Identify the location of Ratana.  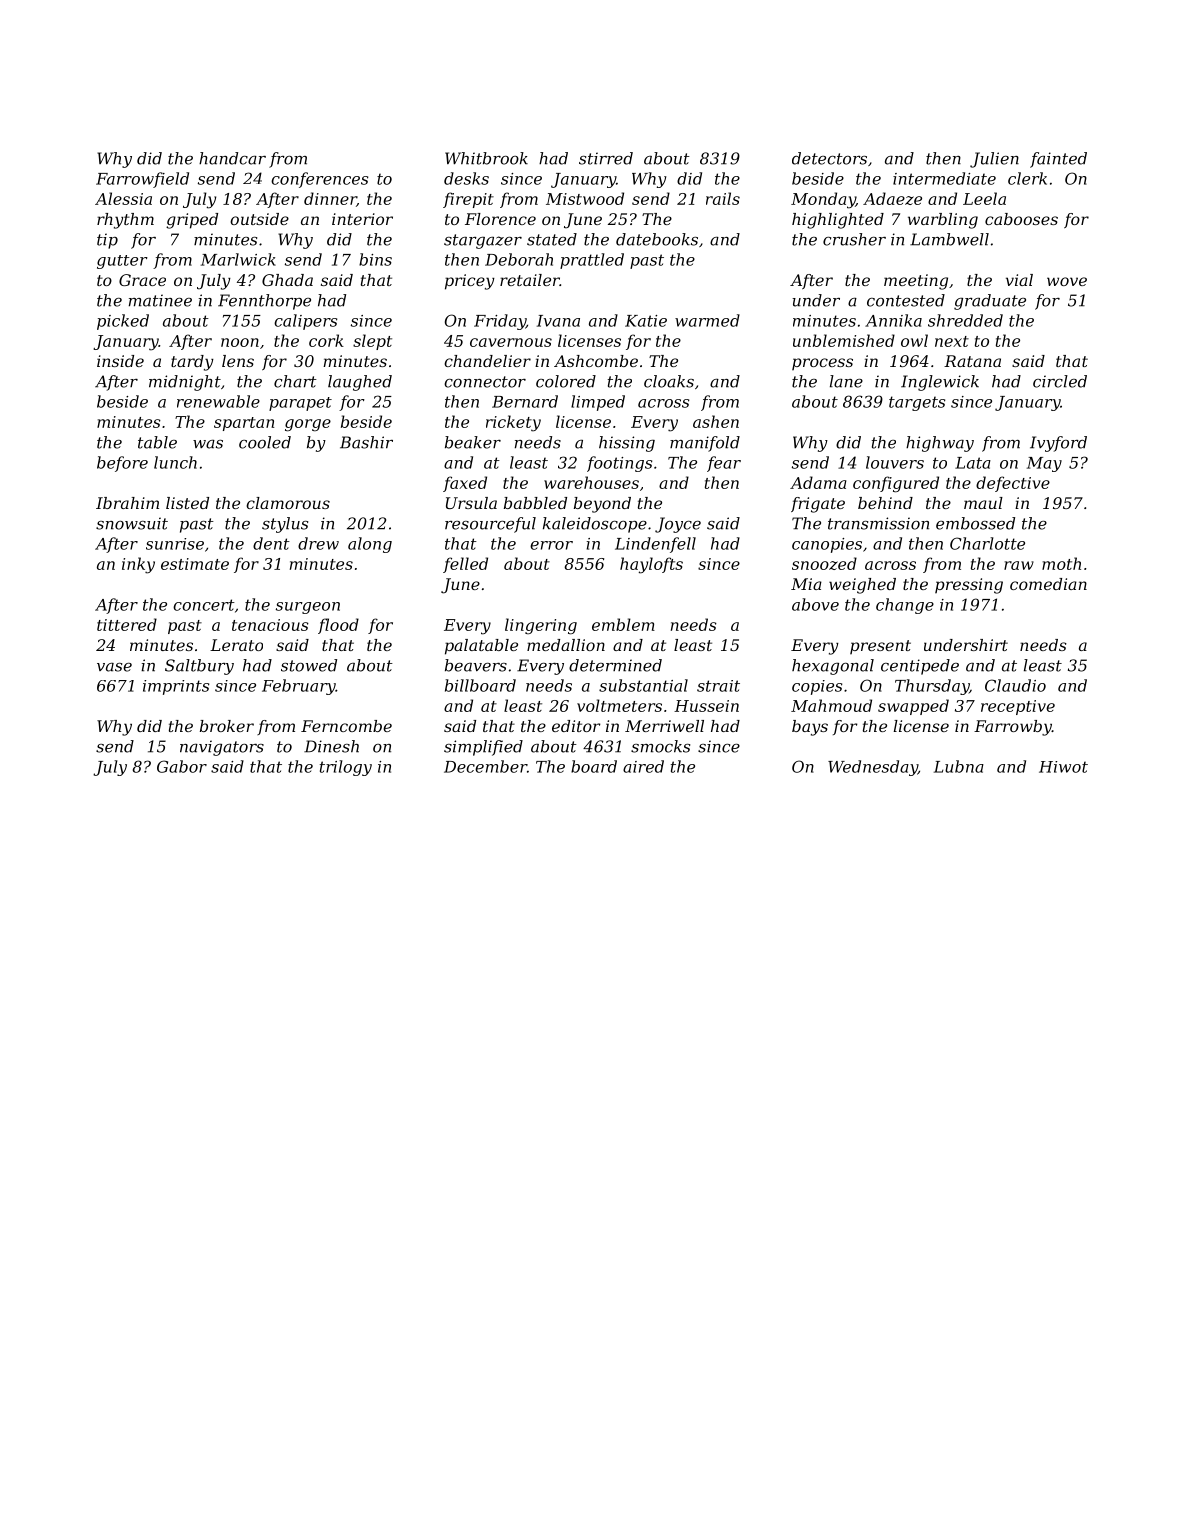
(972, 361).
